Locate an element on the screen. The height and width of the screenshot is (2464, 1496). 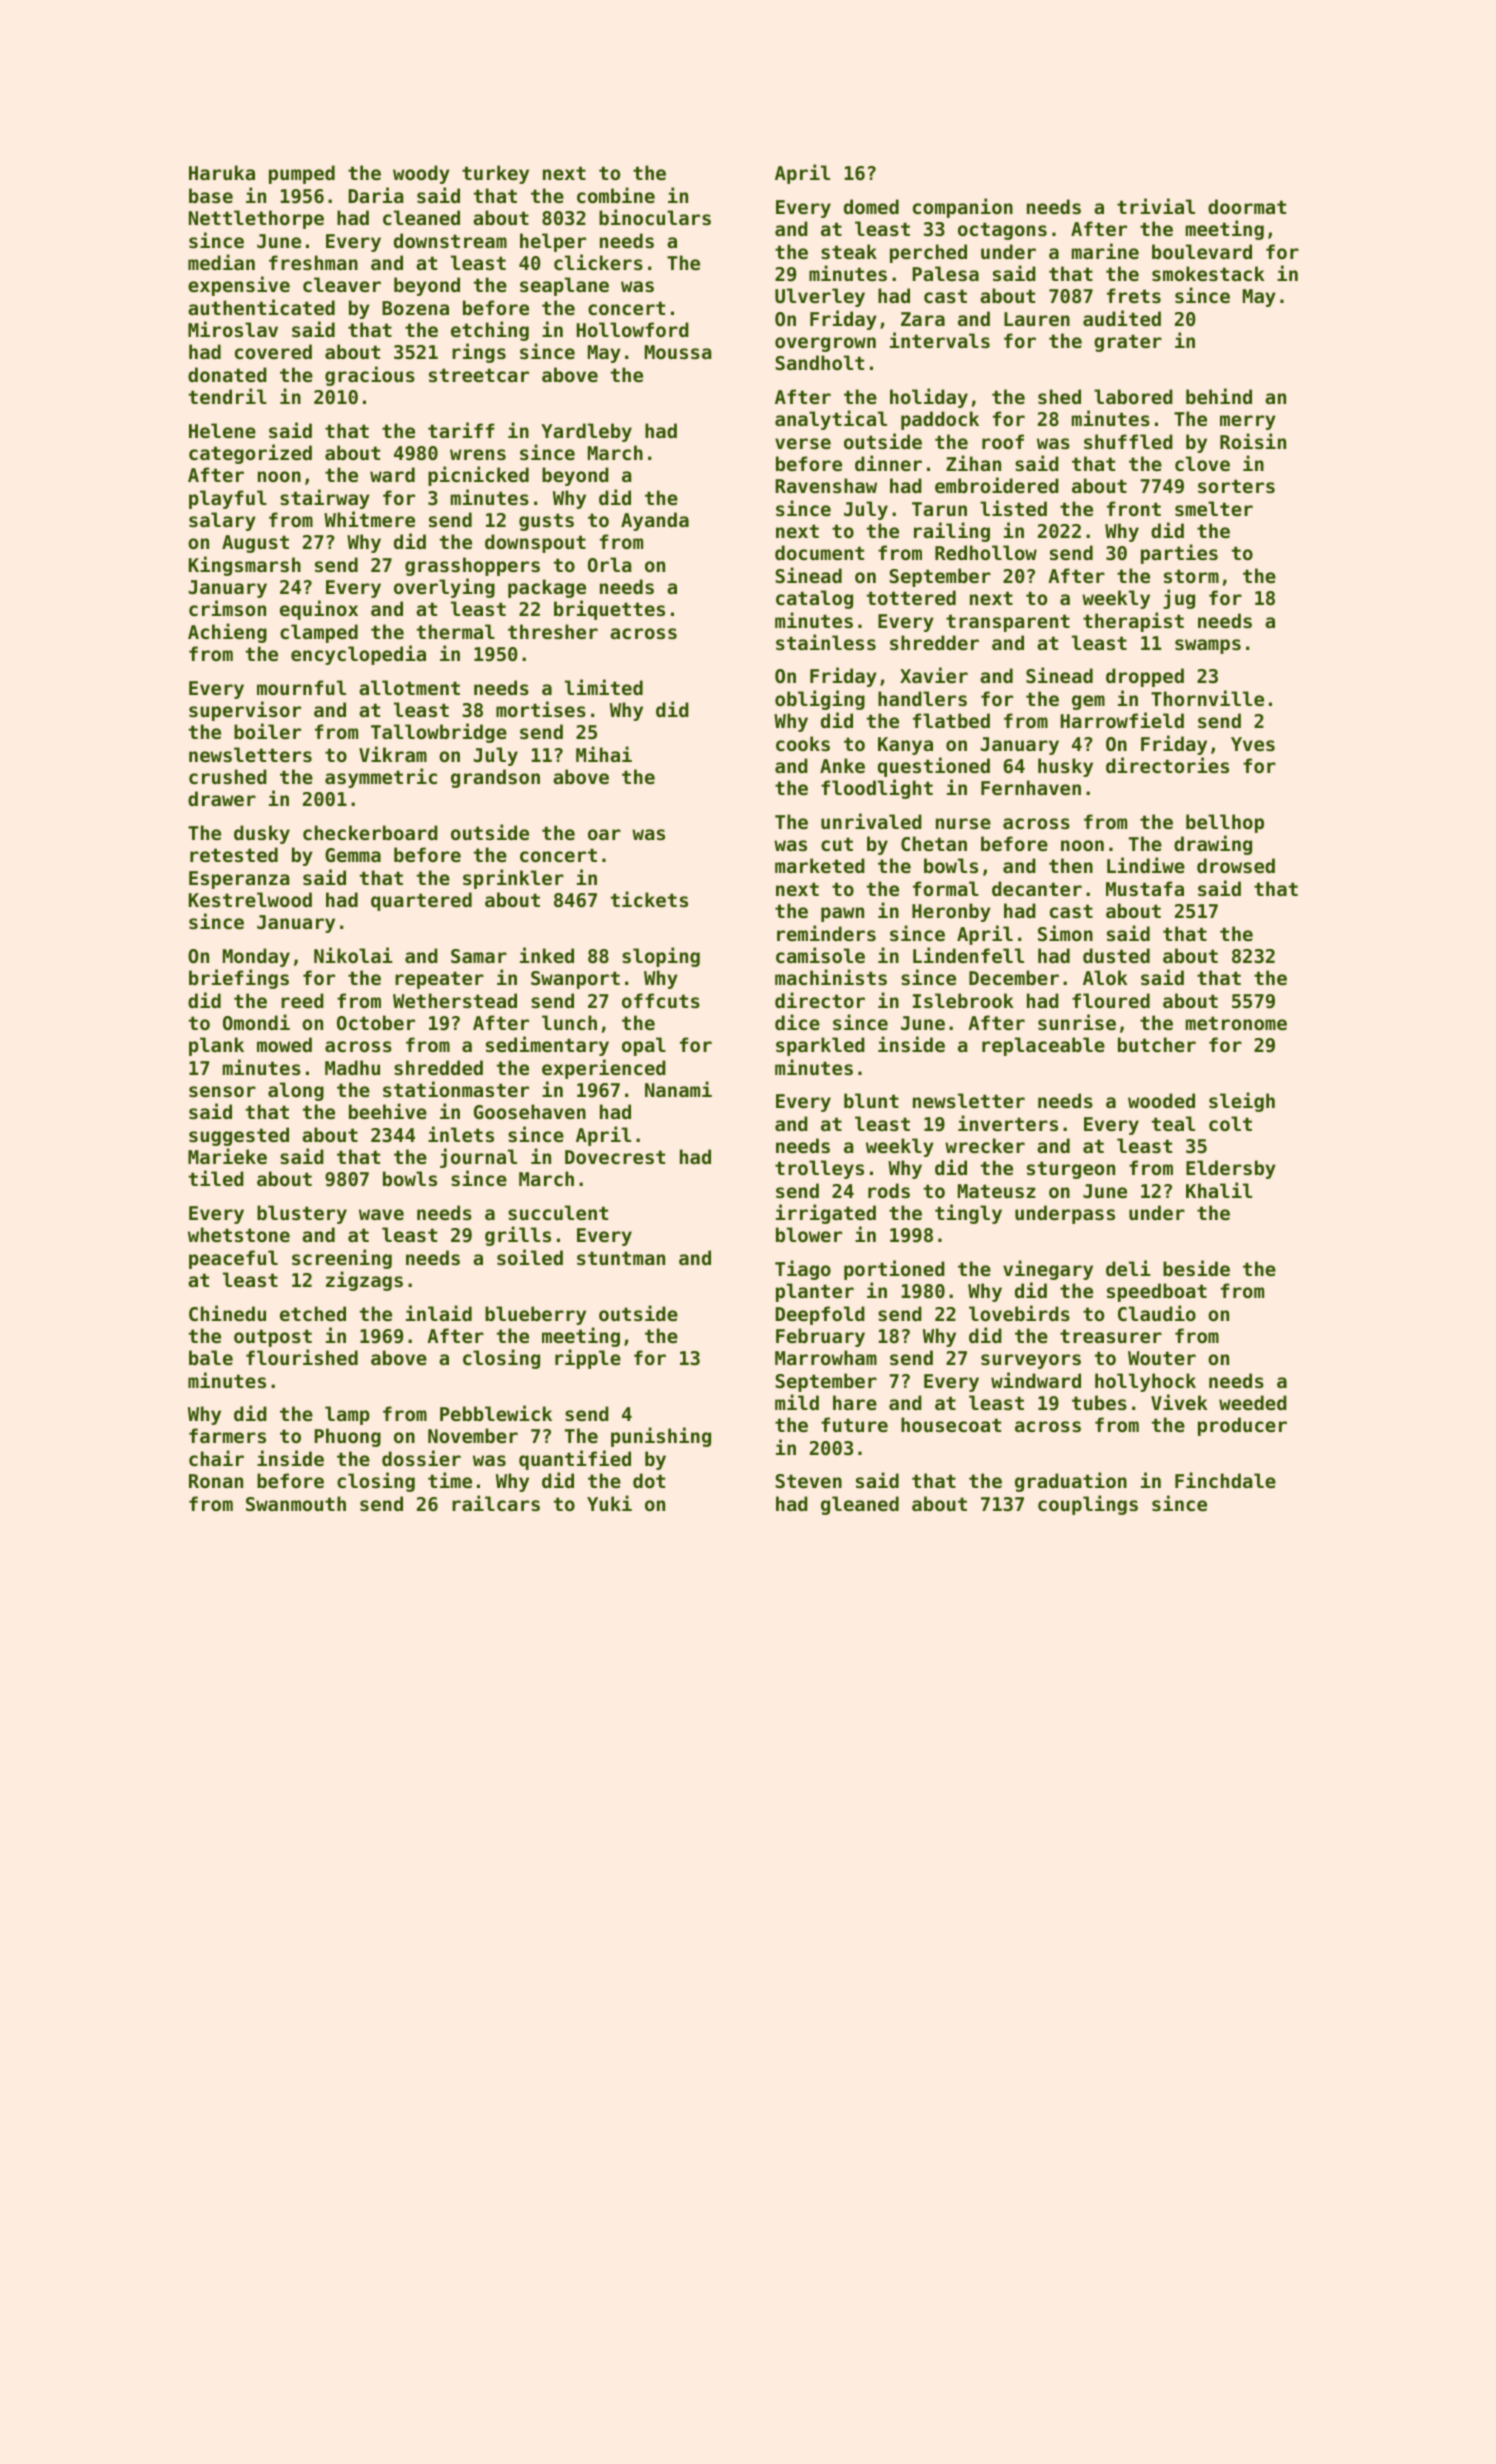
obliging is located at coordinates (820, 700).
